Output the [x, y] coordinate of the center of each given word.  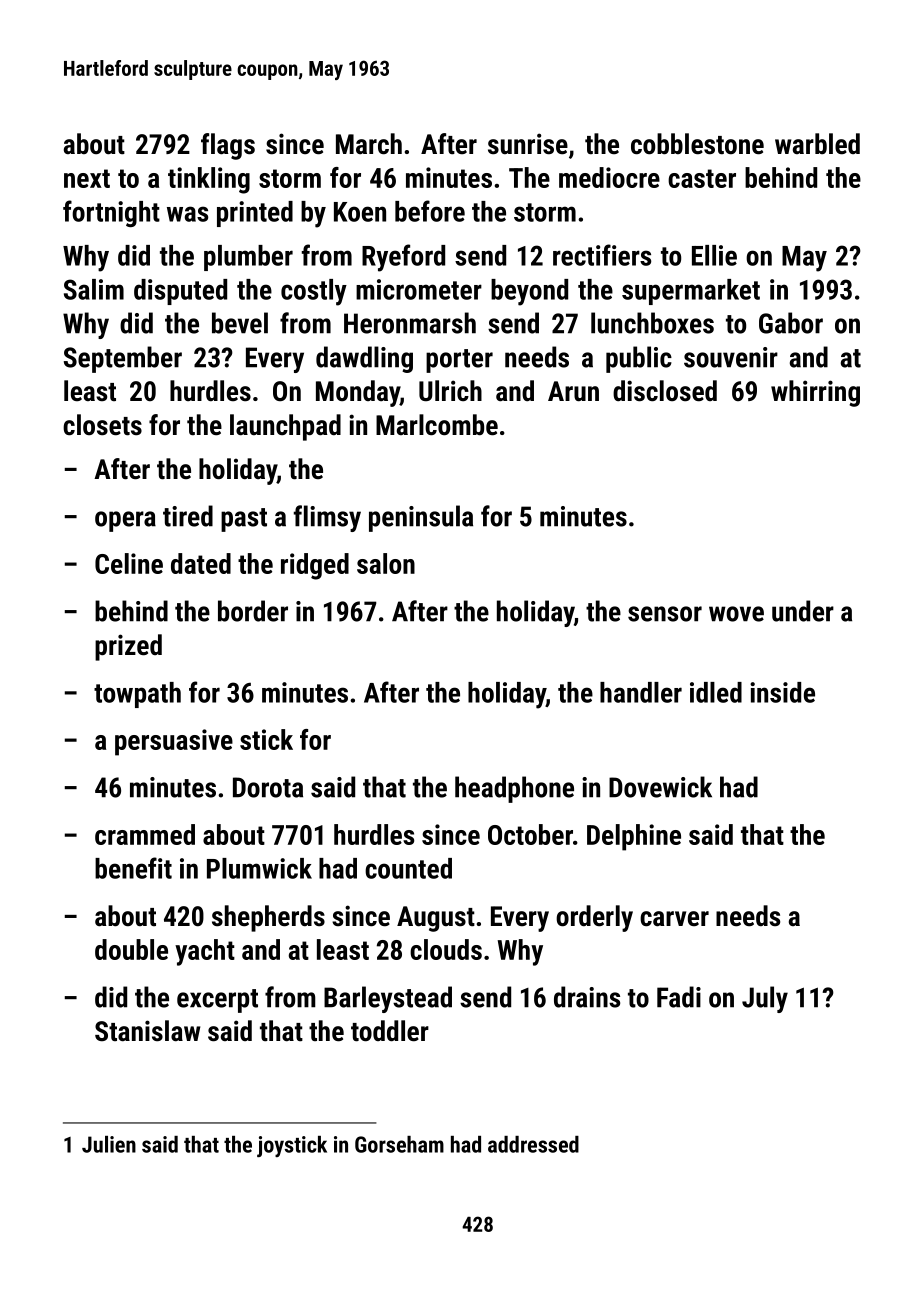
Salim [94, 289]
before [430, 211]
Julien [109, 1144]
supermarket [691, 292]
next [87, 178]
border [253, 611]
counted [408, 868]
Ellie [714, 255]
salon [386, 563]
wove [736, 614]
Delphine [634, 837]
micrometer [419, 289]
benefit [133, 868]
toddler [390, 1031]
